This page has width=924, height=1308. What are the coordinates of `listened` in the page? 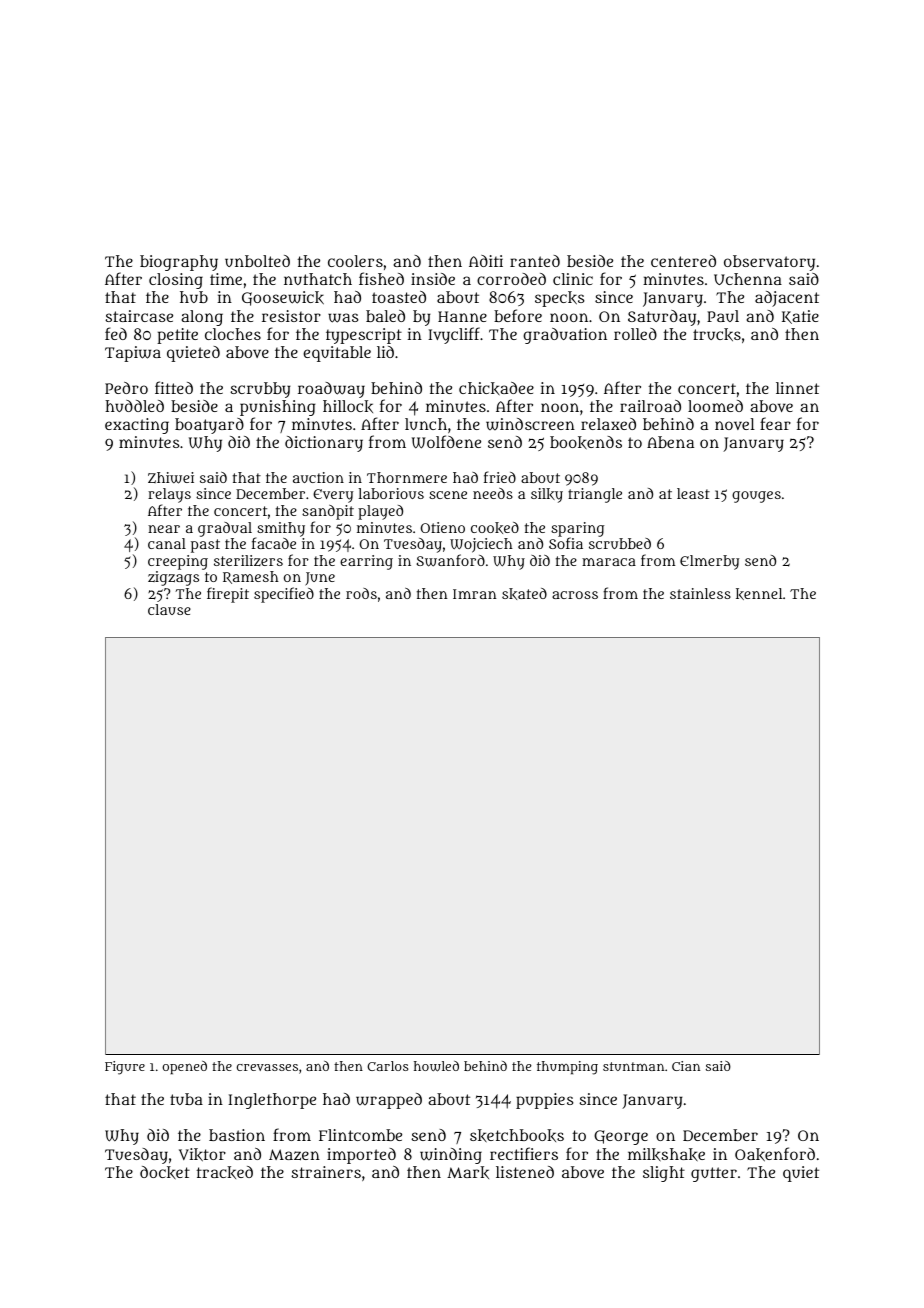 It's located at (525, 1172).
